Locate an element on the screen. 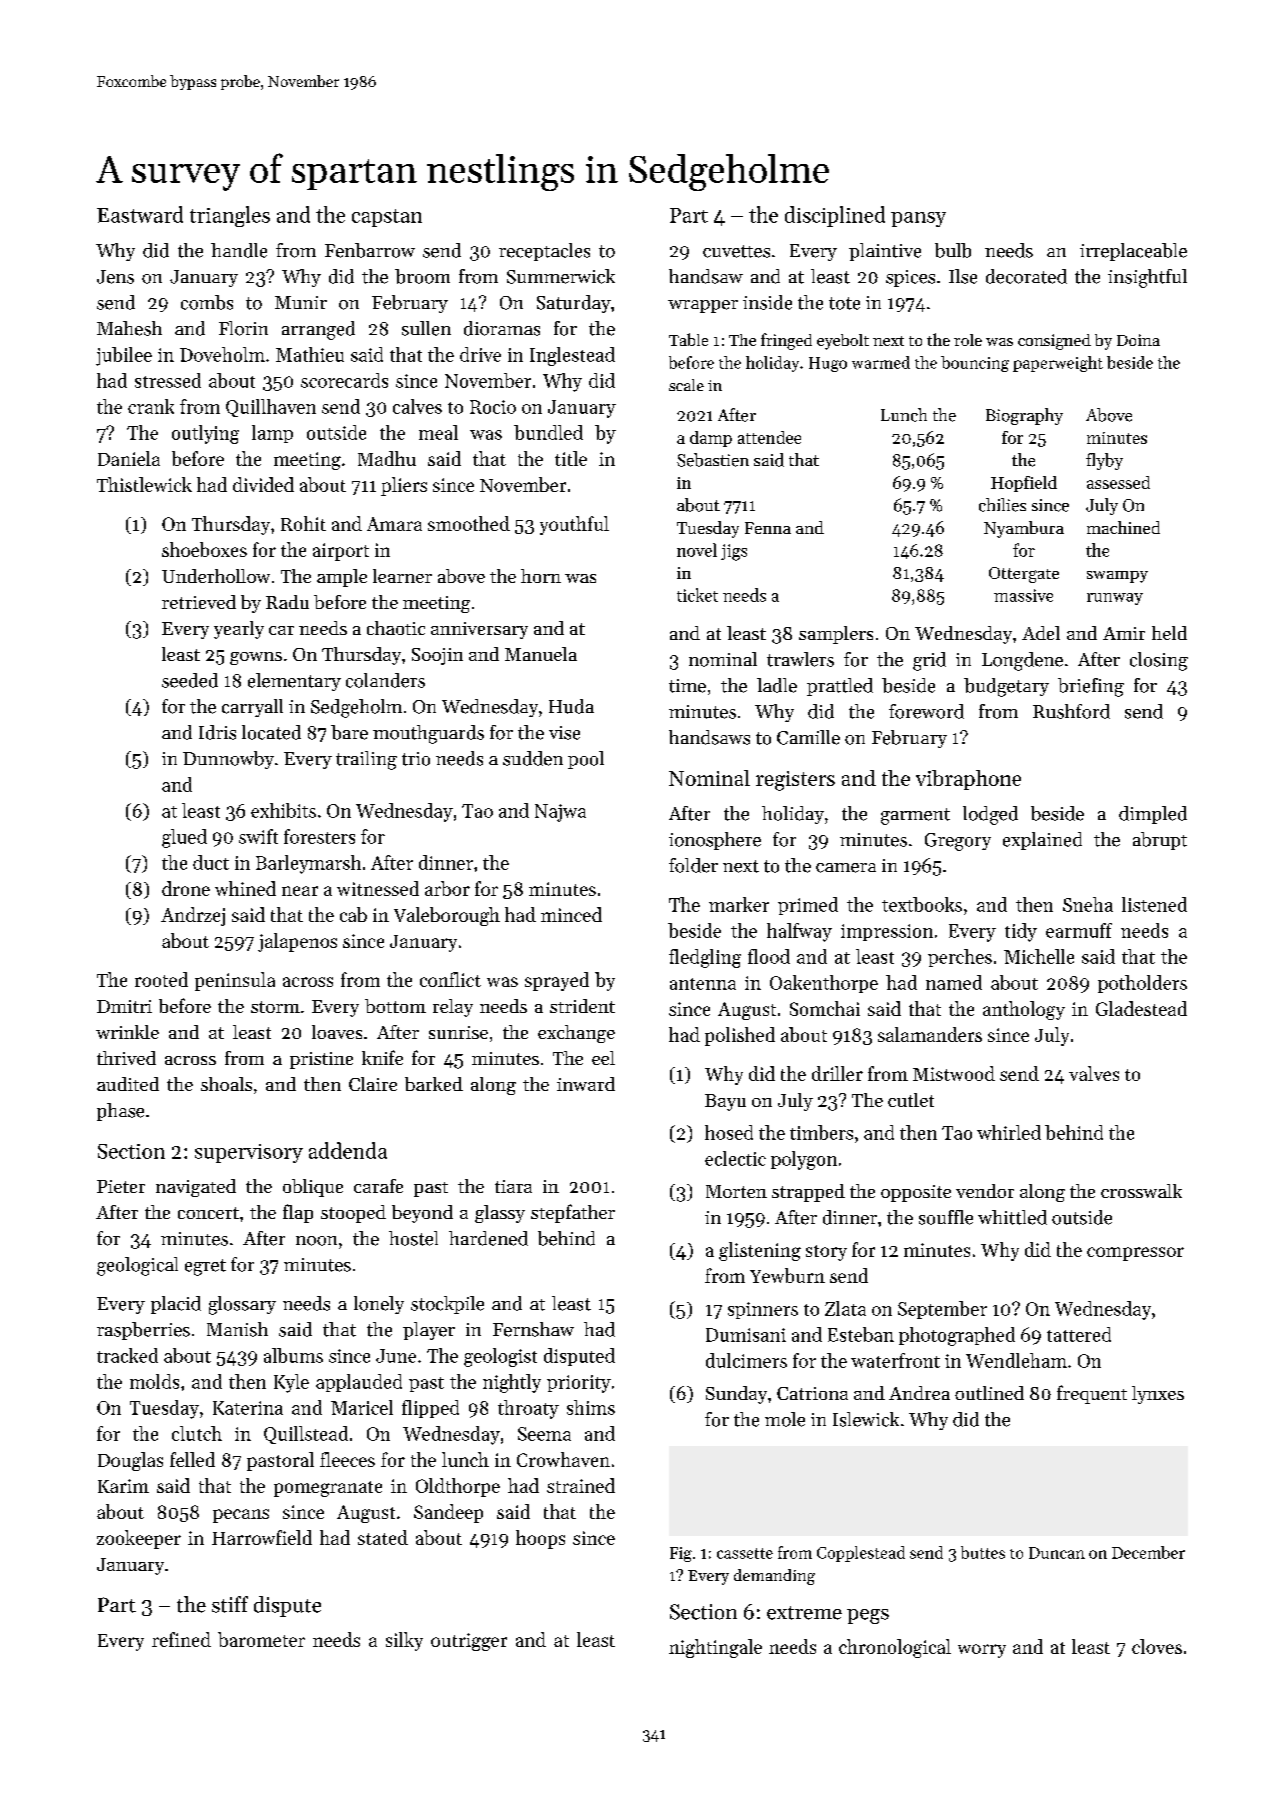  Table is located at coordinates (688, 339).
